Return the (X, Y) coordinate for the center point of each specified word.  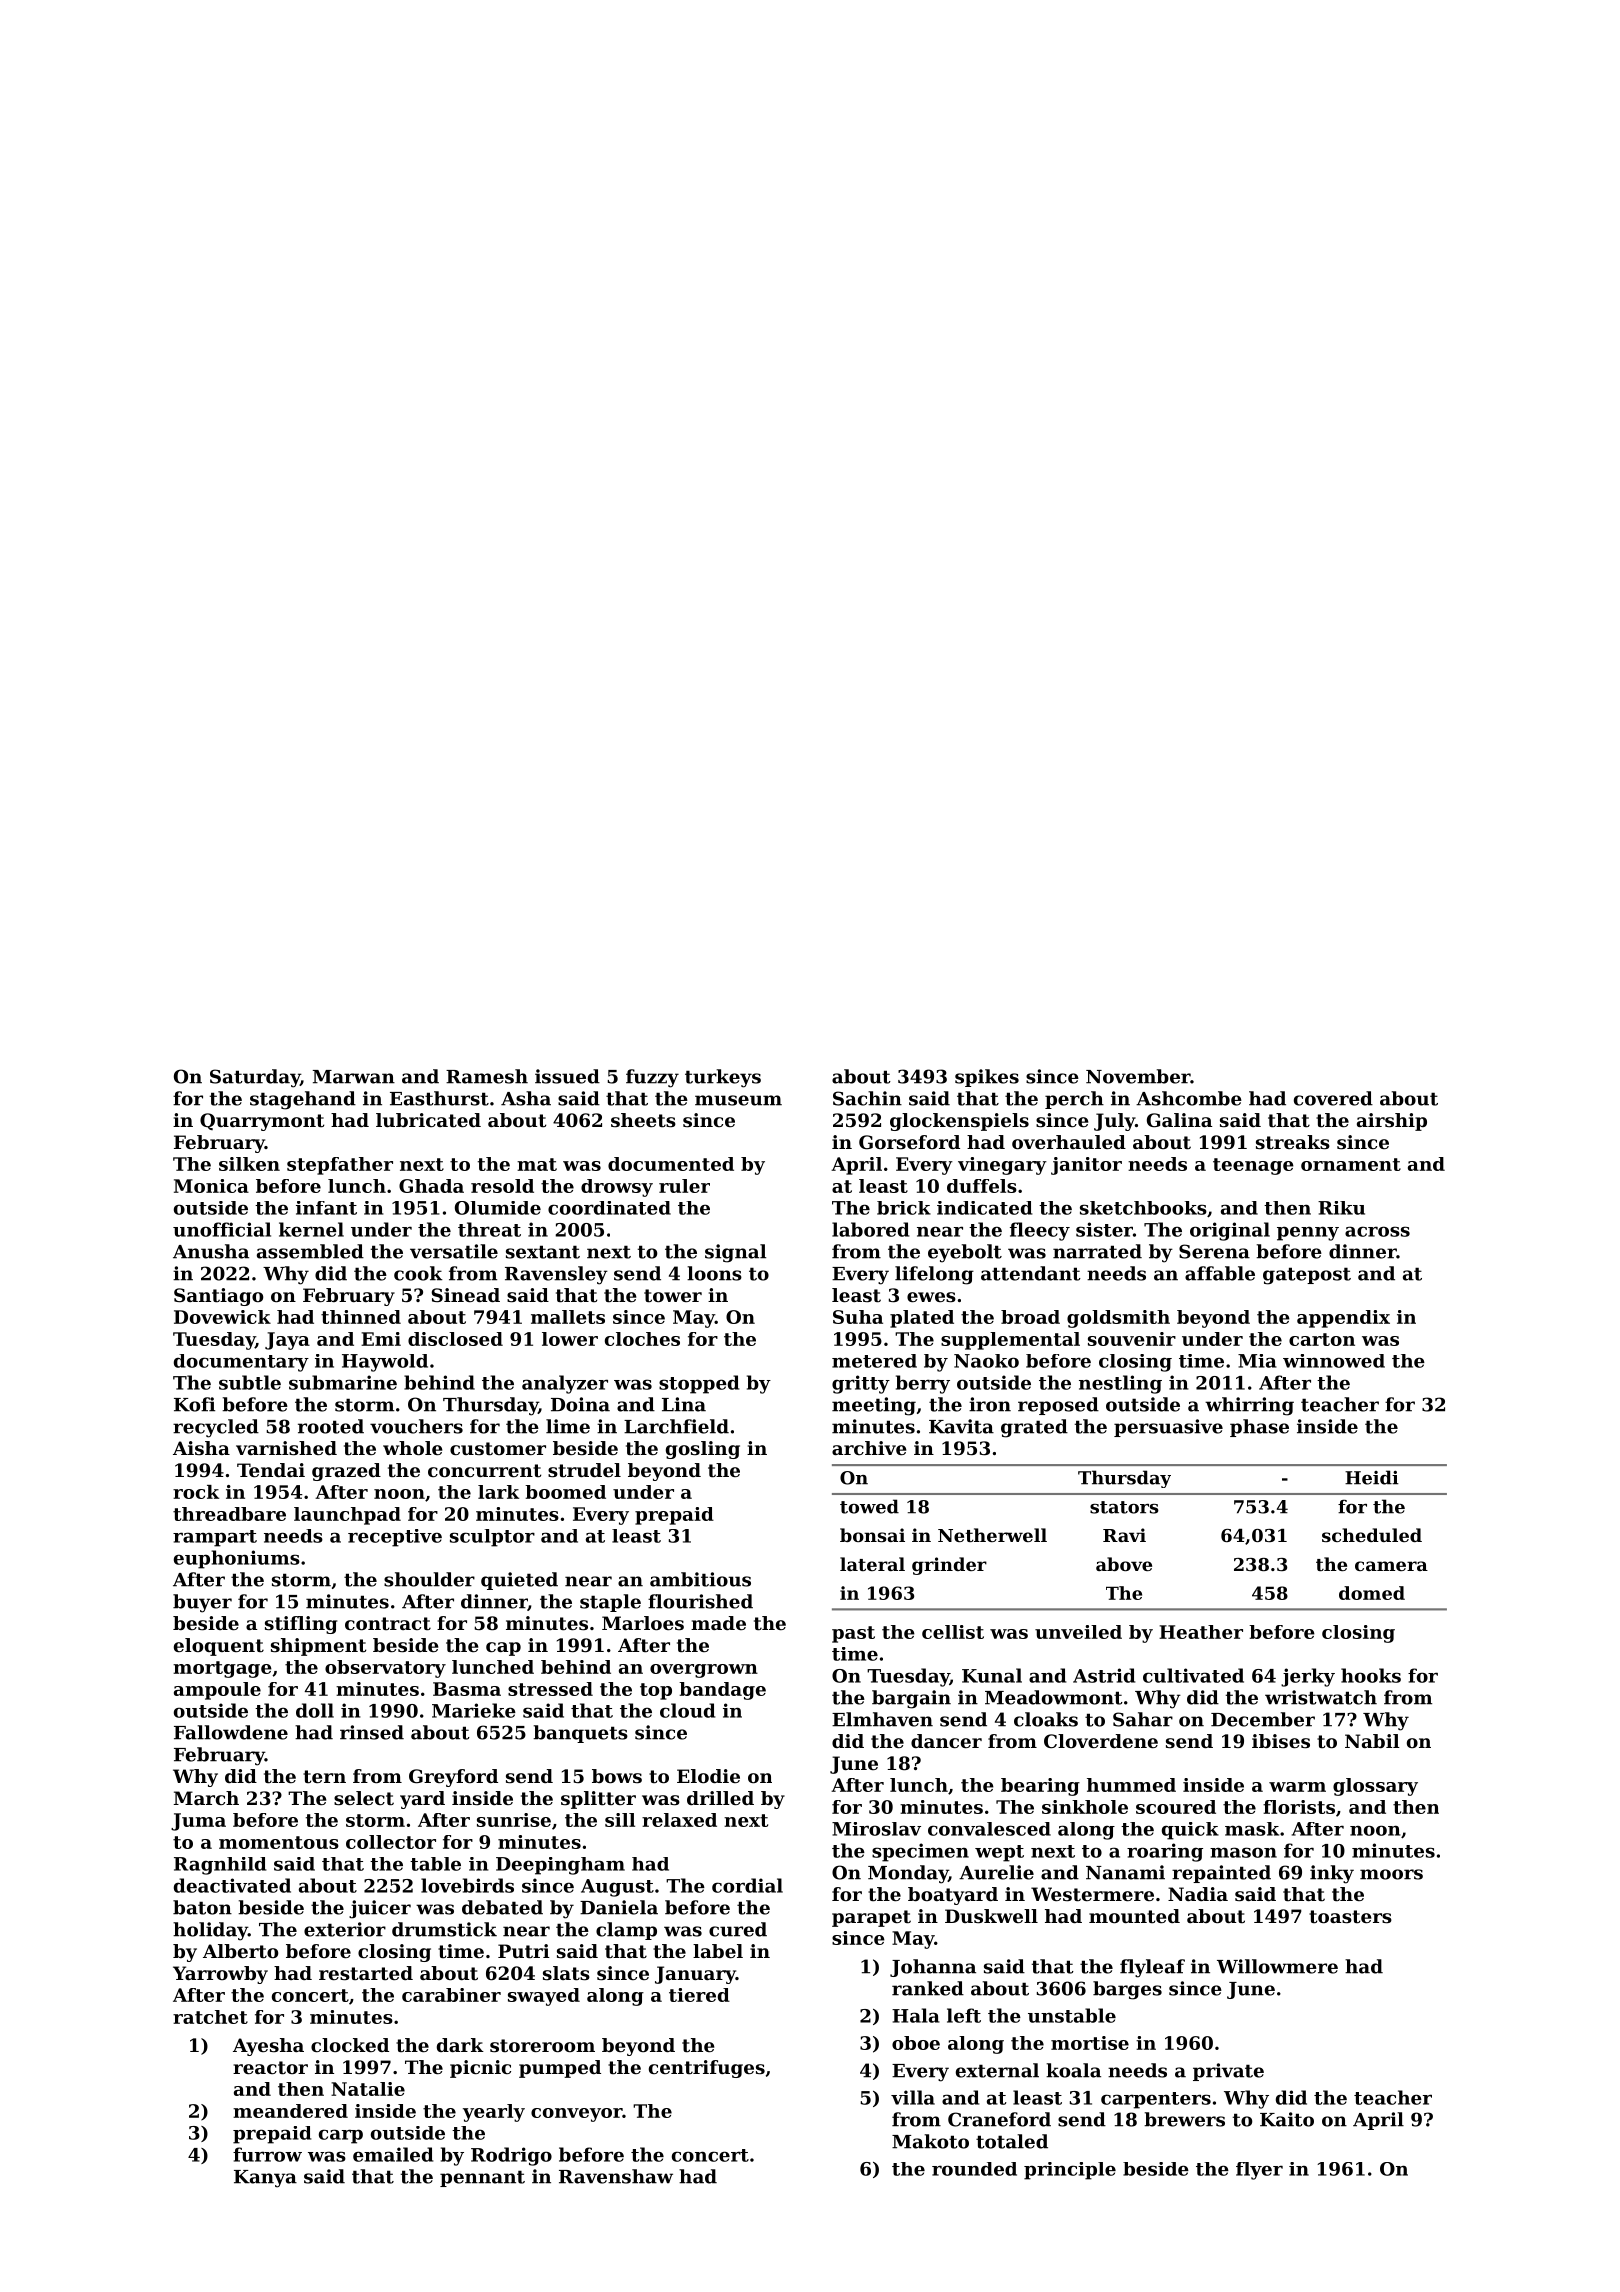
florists (1299, 1807)
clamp (626, 1931)
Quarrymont (262, 1122)
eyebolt (965, 1253)
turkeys (723, 1078)
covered (1333, 1098)
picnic (480, 2069)
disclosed (455, 1339)
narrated (1097, 1251)
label (718, 1951)
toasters (1350, 1917)
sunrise (514, 1820)
